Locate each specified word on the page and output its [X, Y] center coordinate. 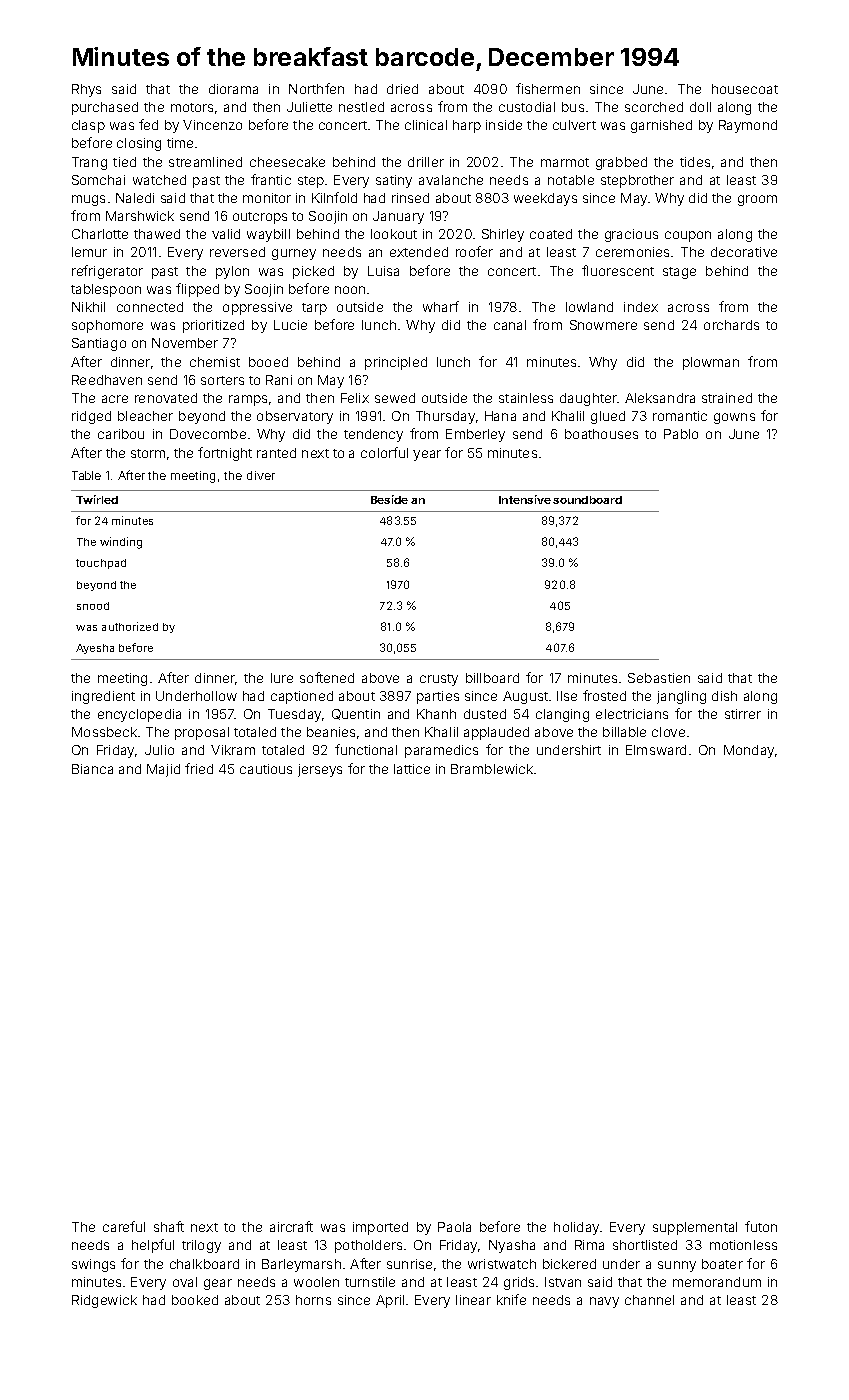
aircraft [291, 1226]
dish [724, 696]
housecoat [745, 89]
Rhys [86, 90]
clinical [426, 125]
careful [124, 1226]
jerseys [320, 770]
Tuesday [294, 715]
